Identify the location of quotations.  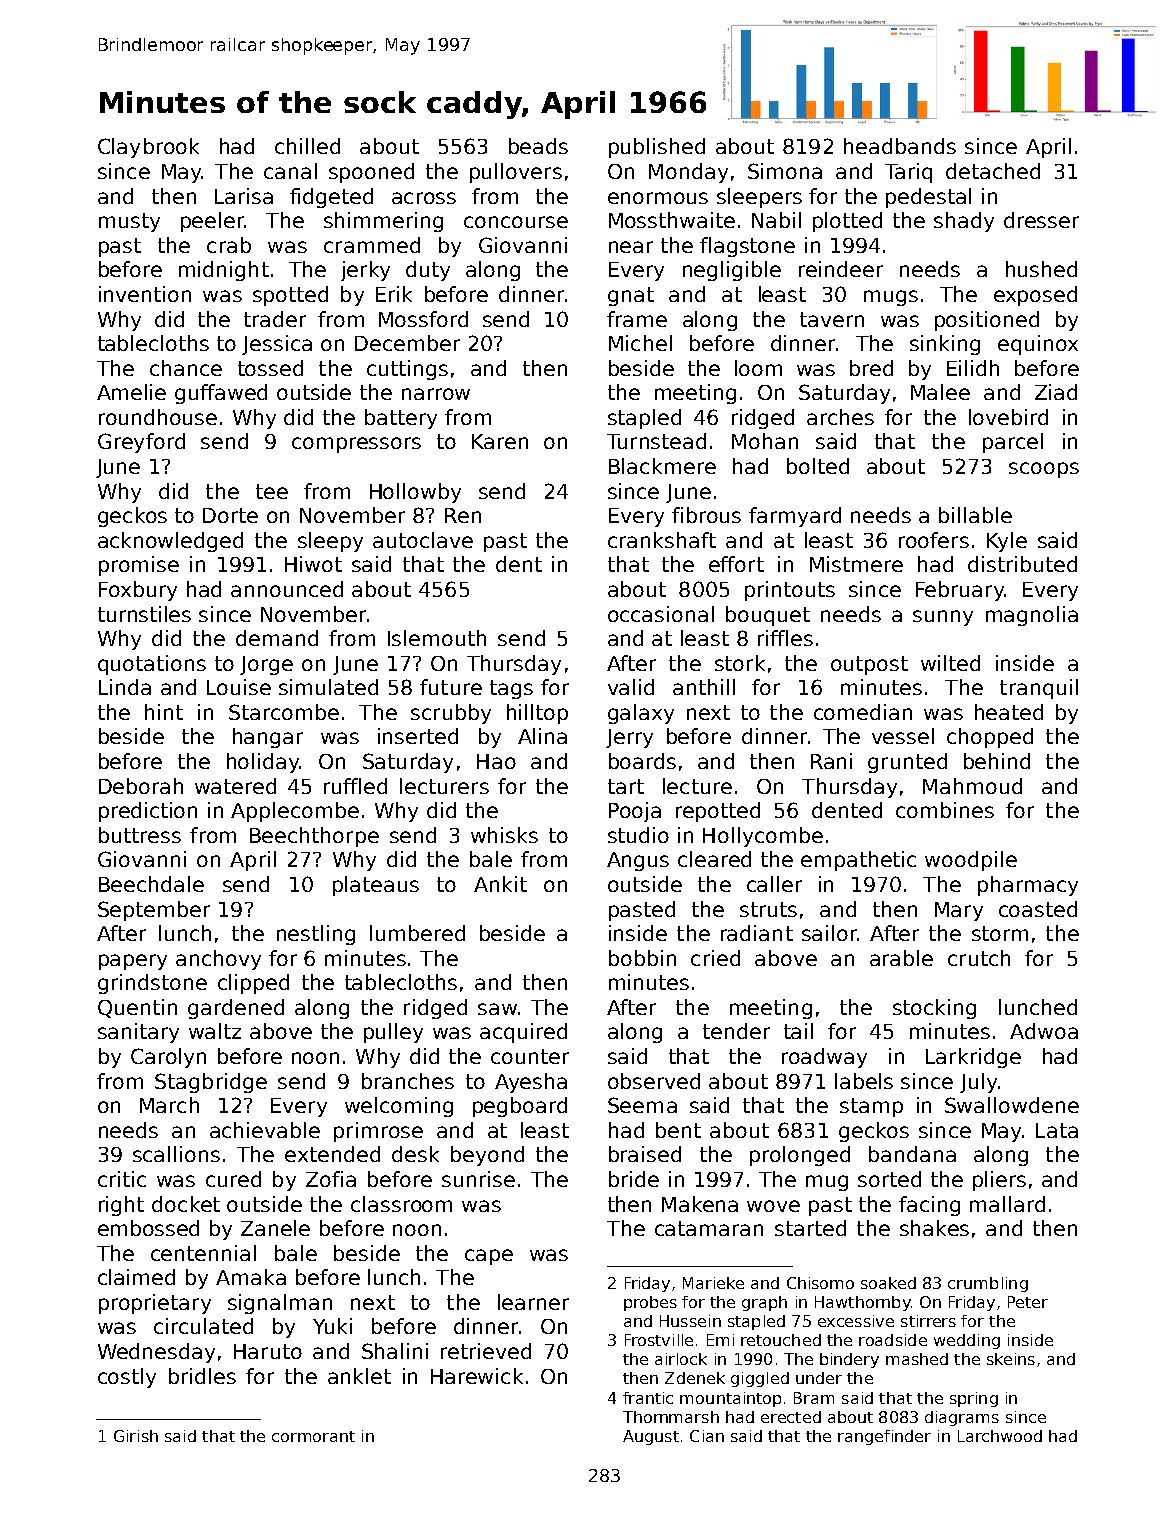
(152, 665).
